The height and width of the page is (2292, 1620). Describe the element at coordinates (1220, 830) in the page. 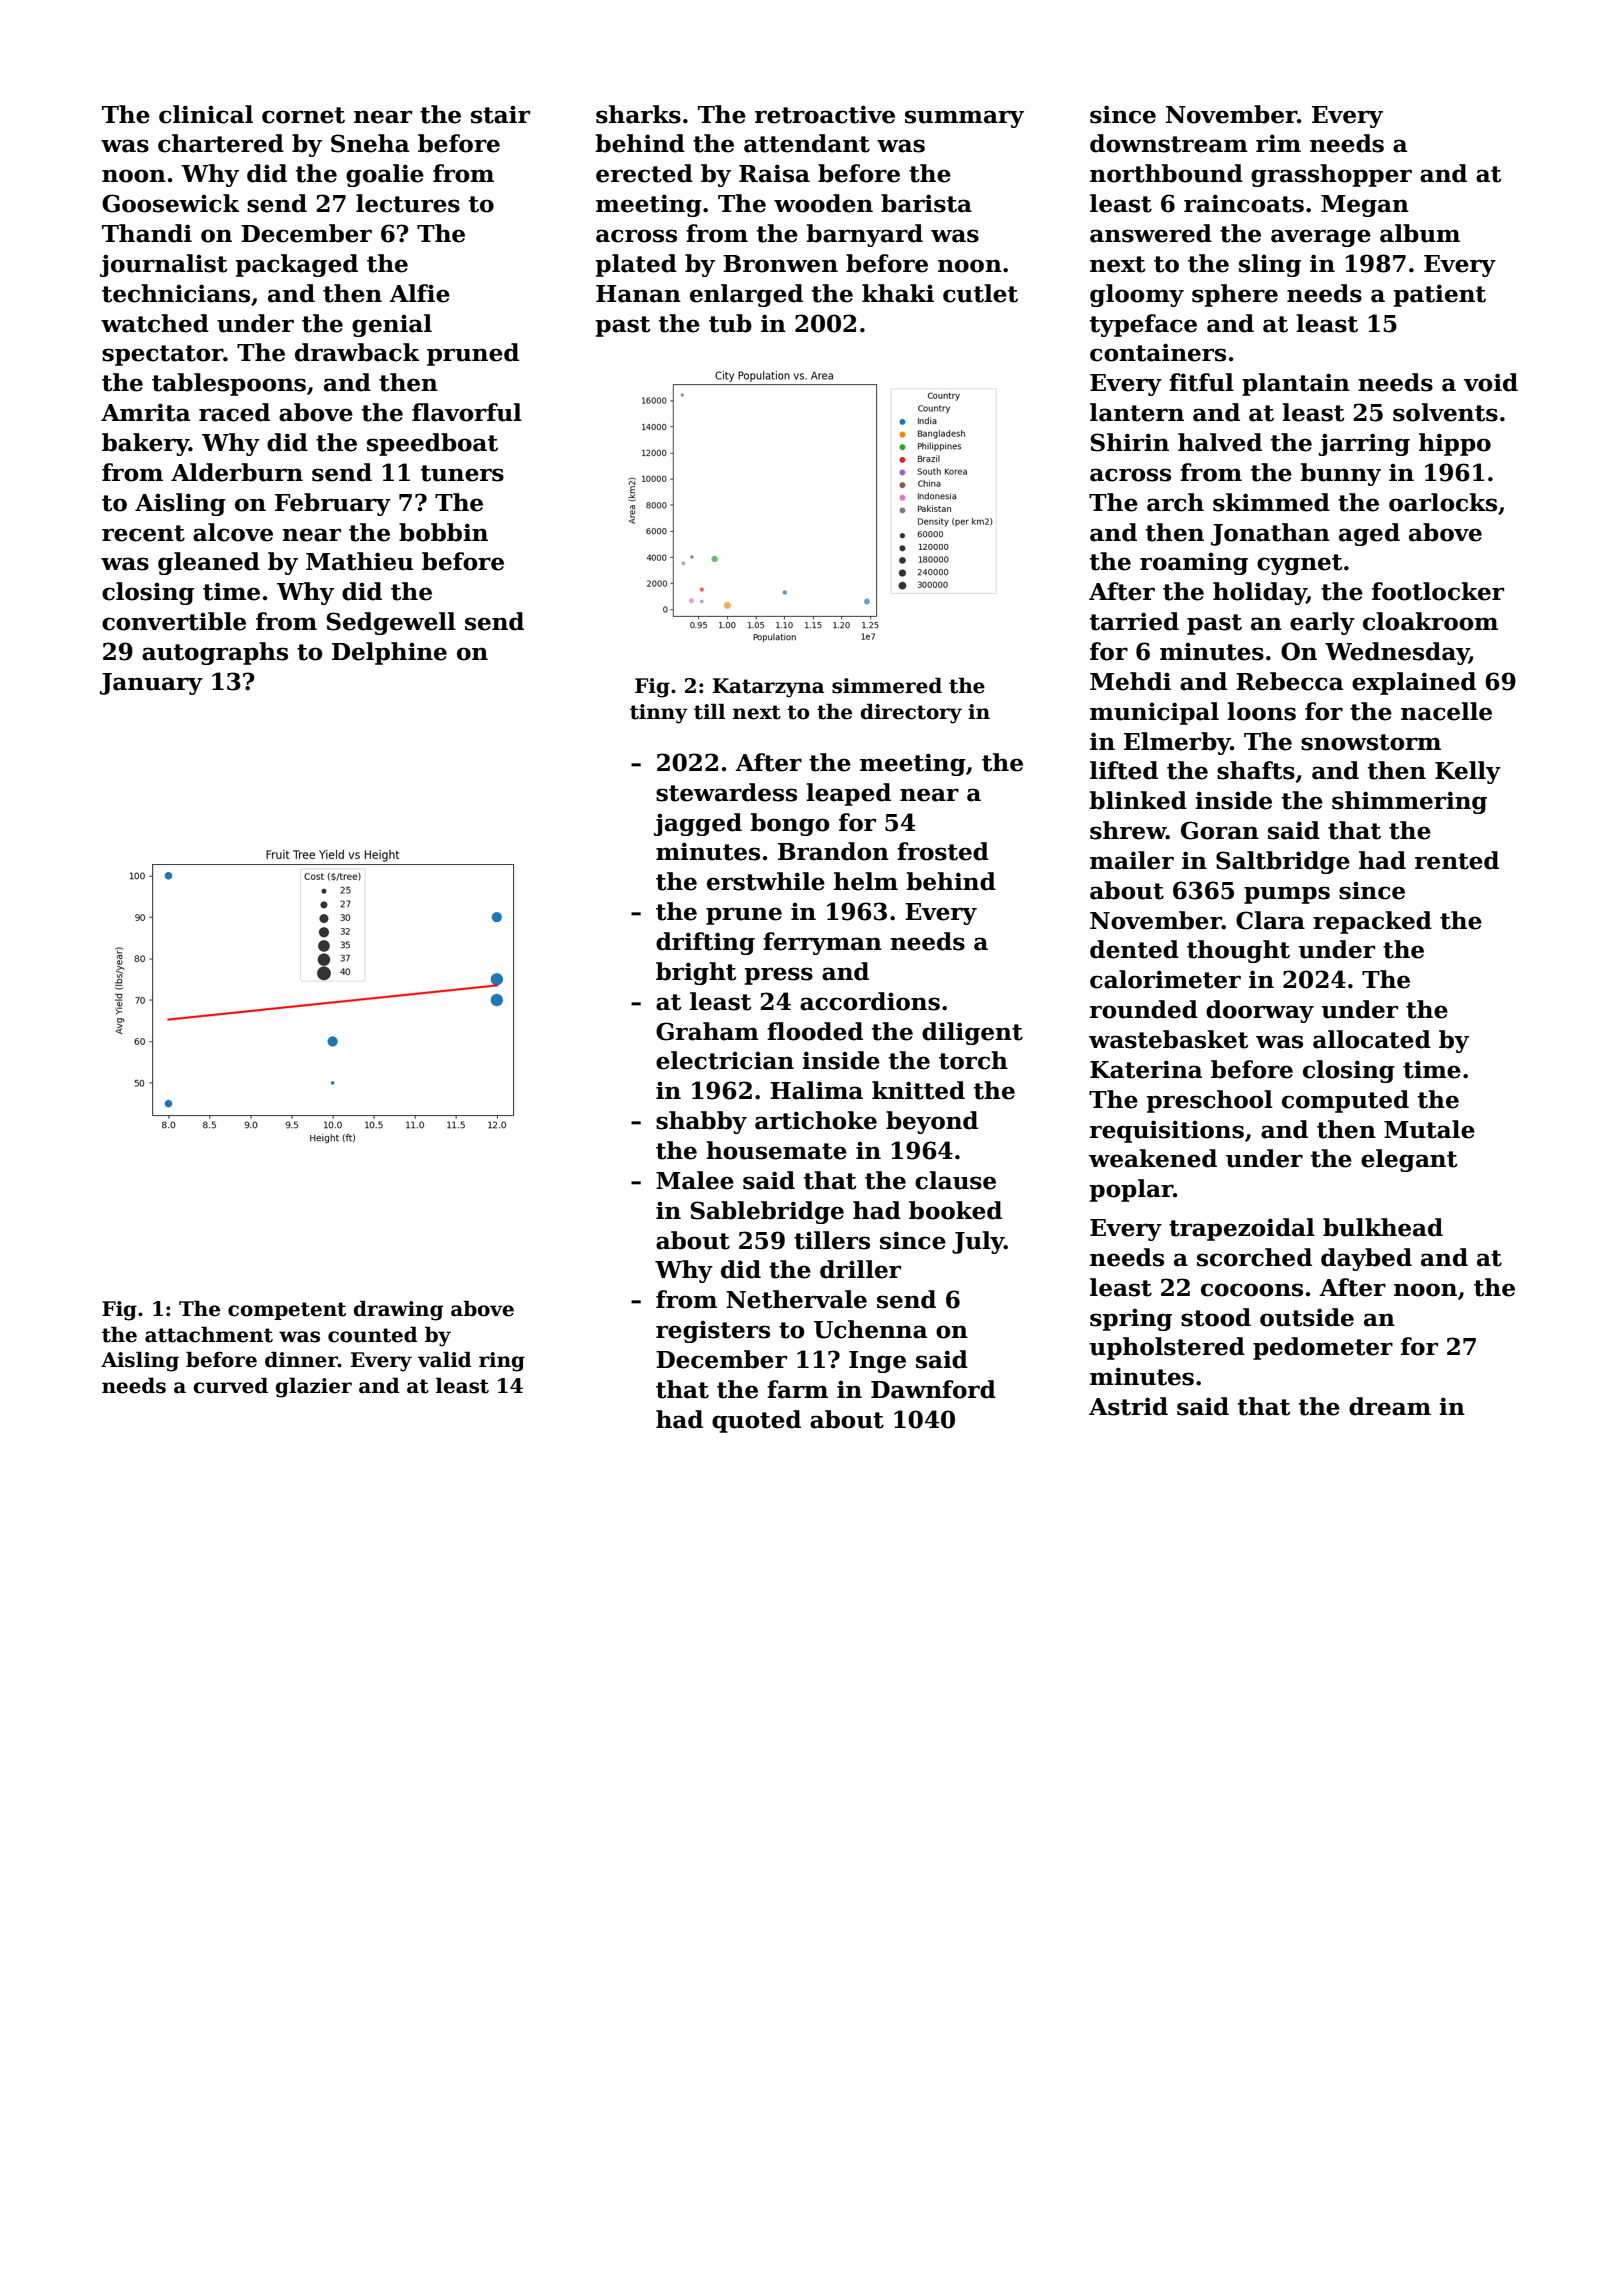

I see `Goran` at that location.
